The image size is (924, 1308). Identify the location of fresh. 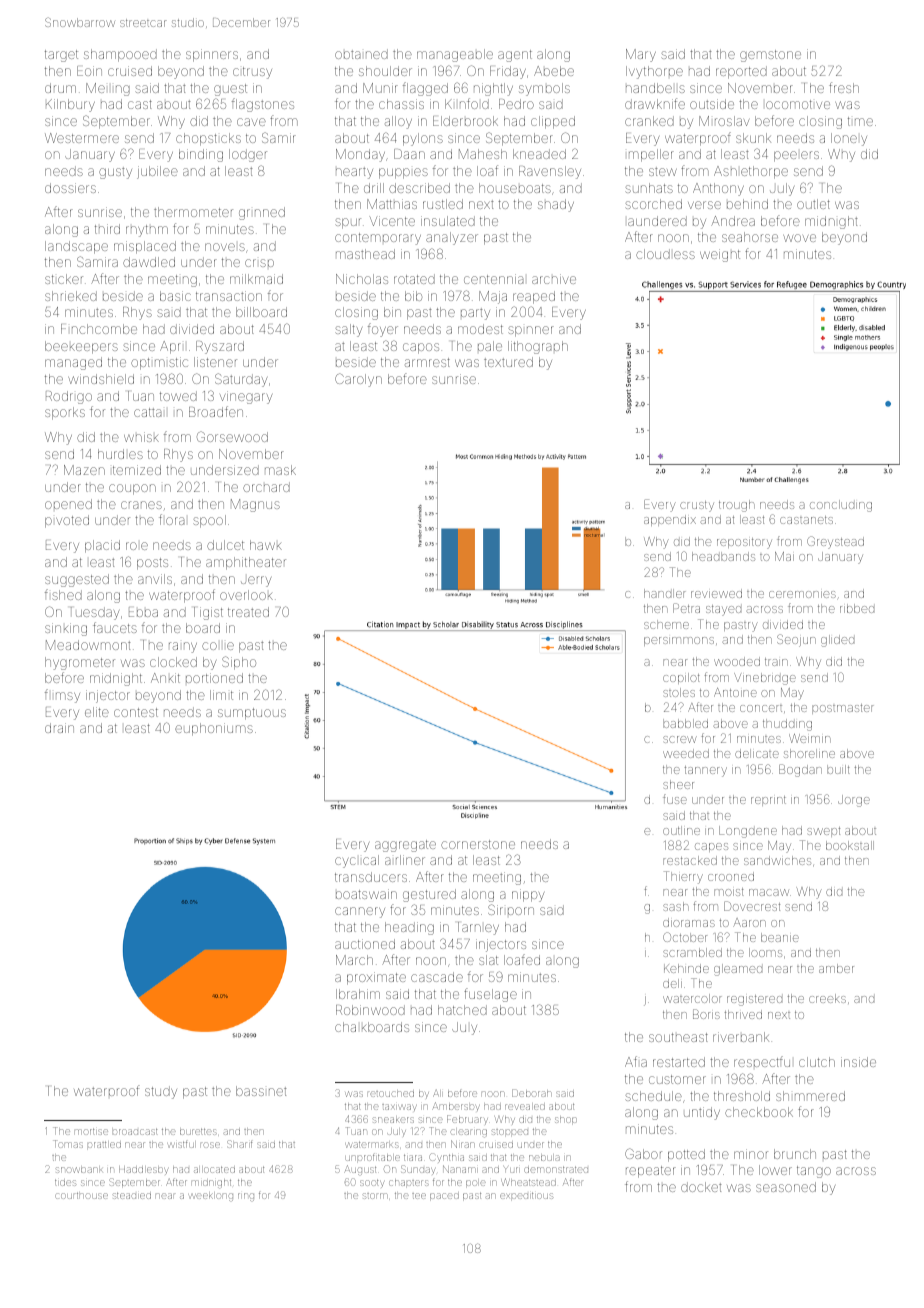
(844, 87).
